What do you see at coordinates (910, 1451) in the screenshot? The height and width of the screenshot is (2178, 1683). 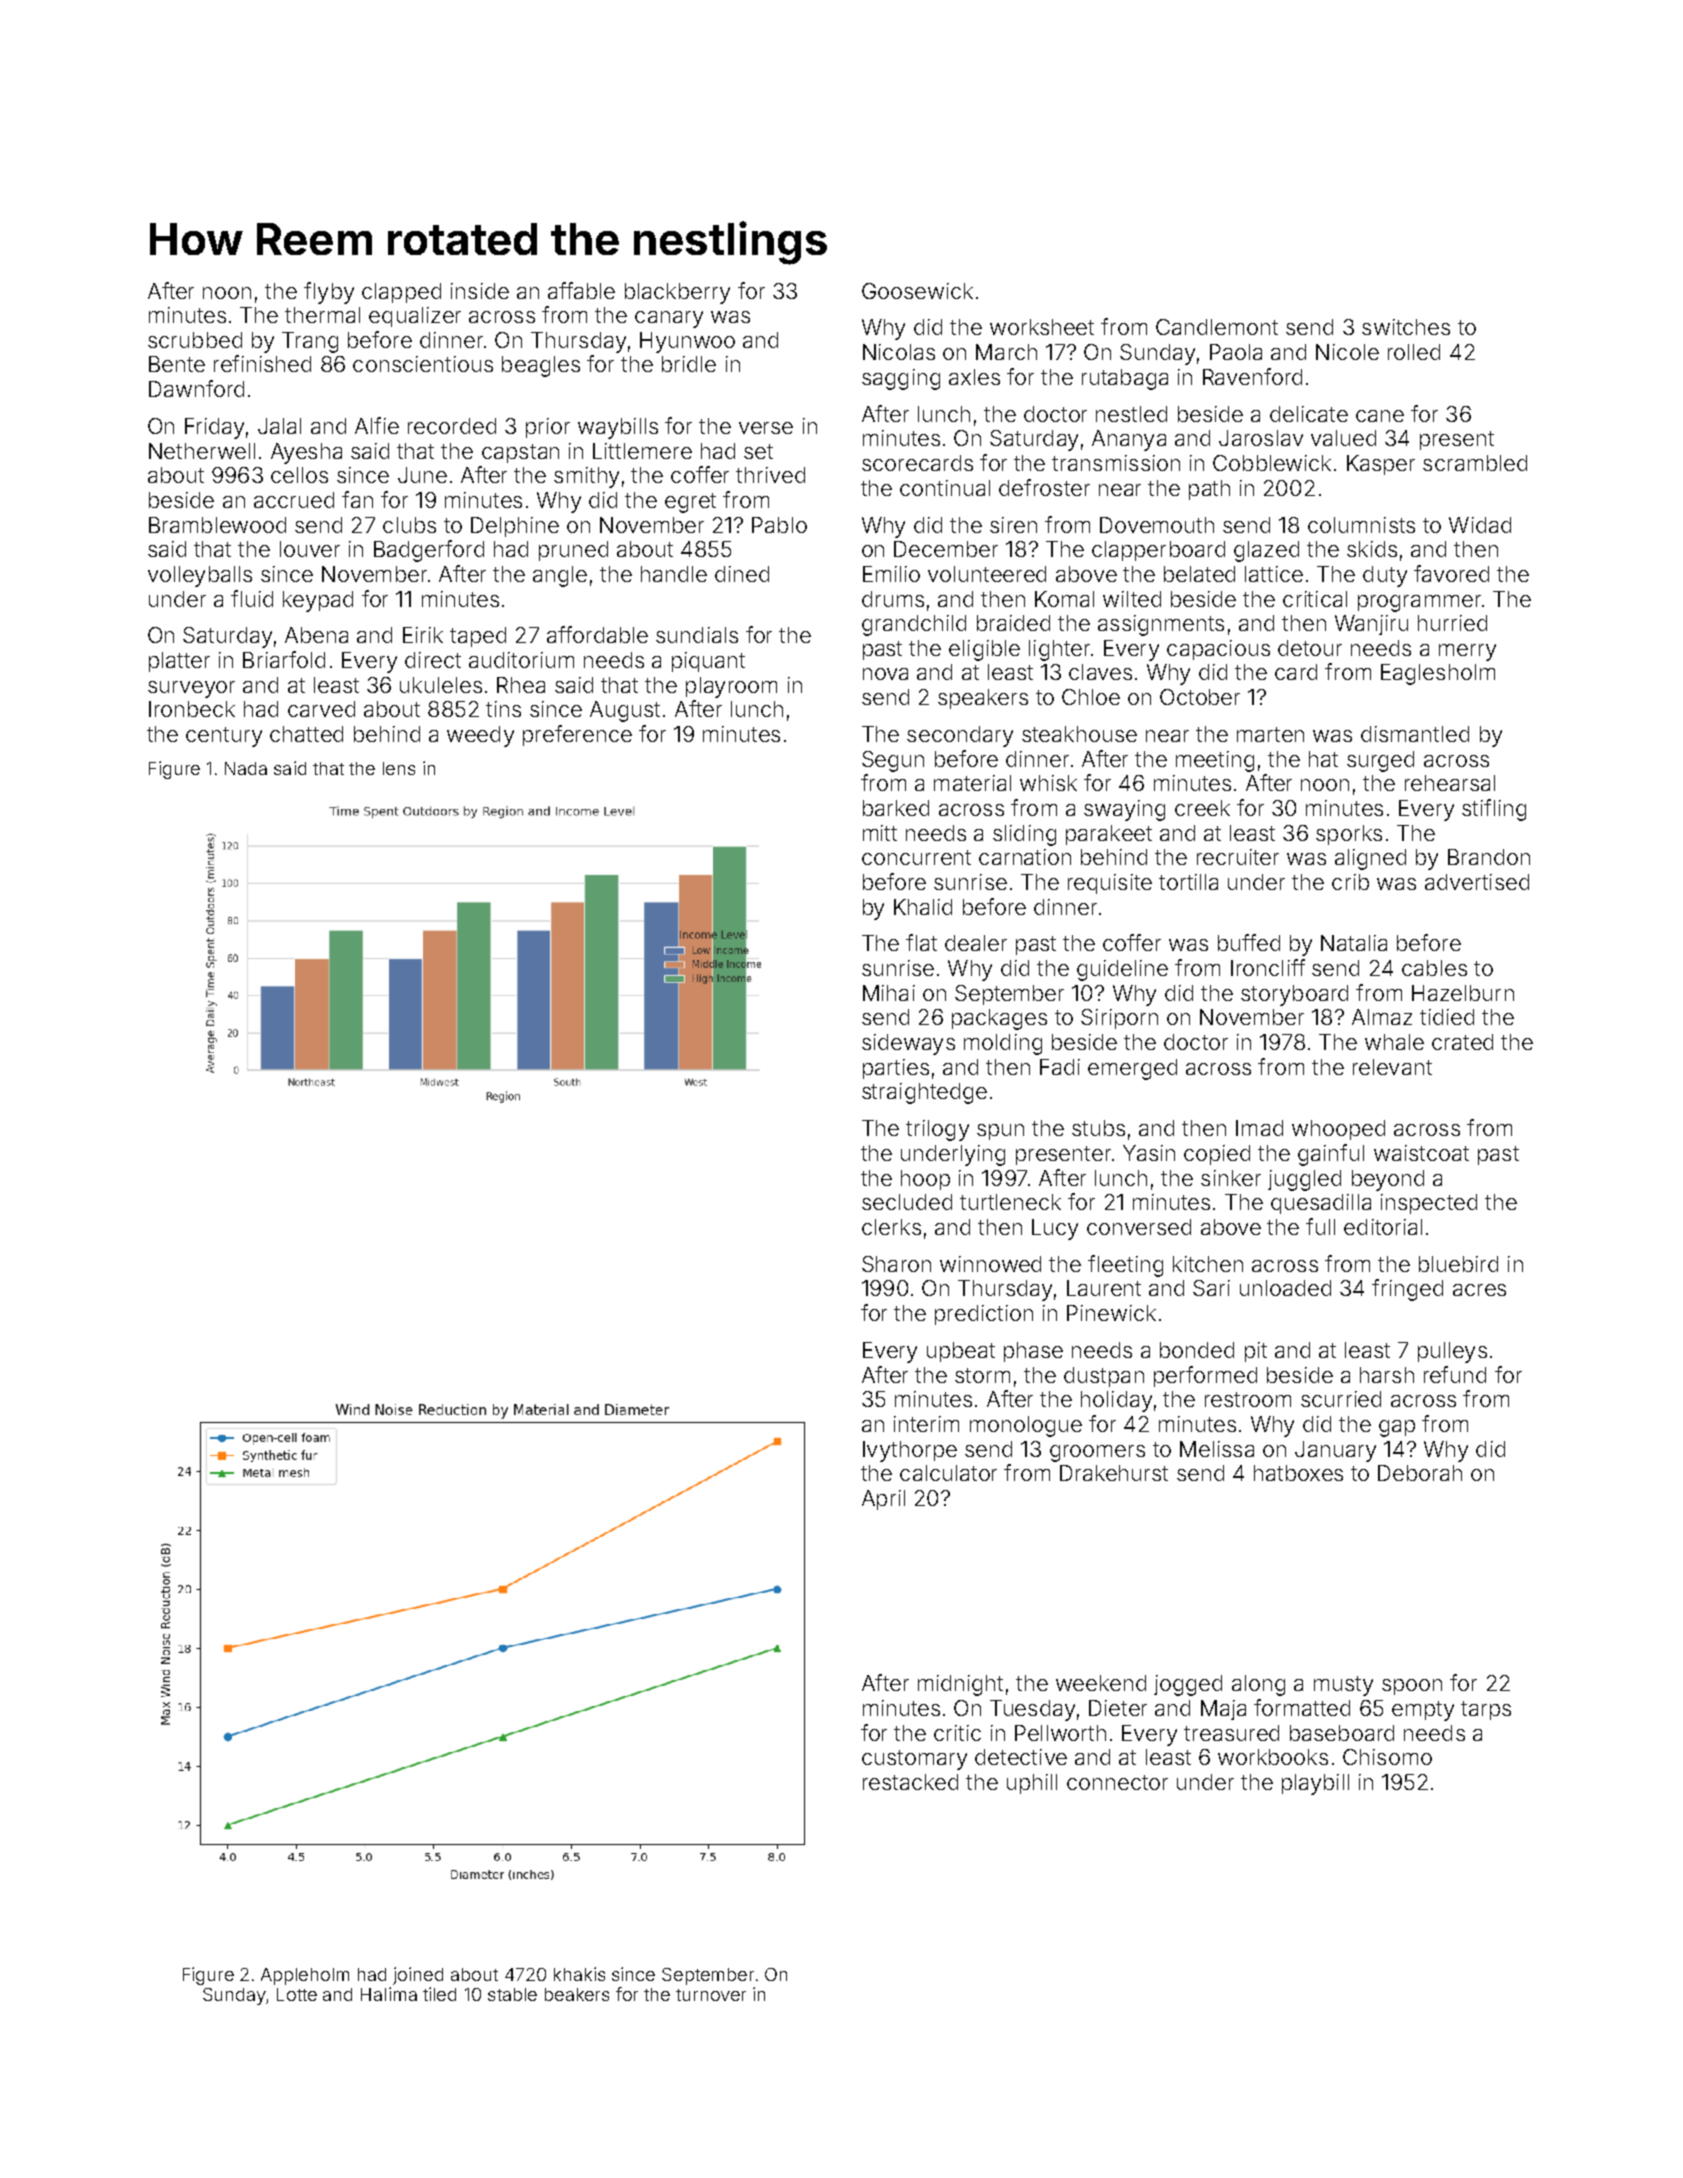 I see `Ivythorpe` at bounding box center [910, 1451].
